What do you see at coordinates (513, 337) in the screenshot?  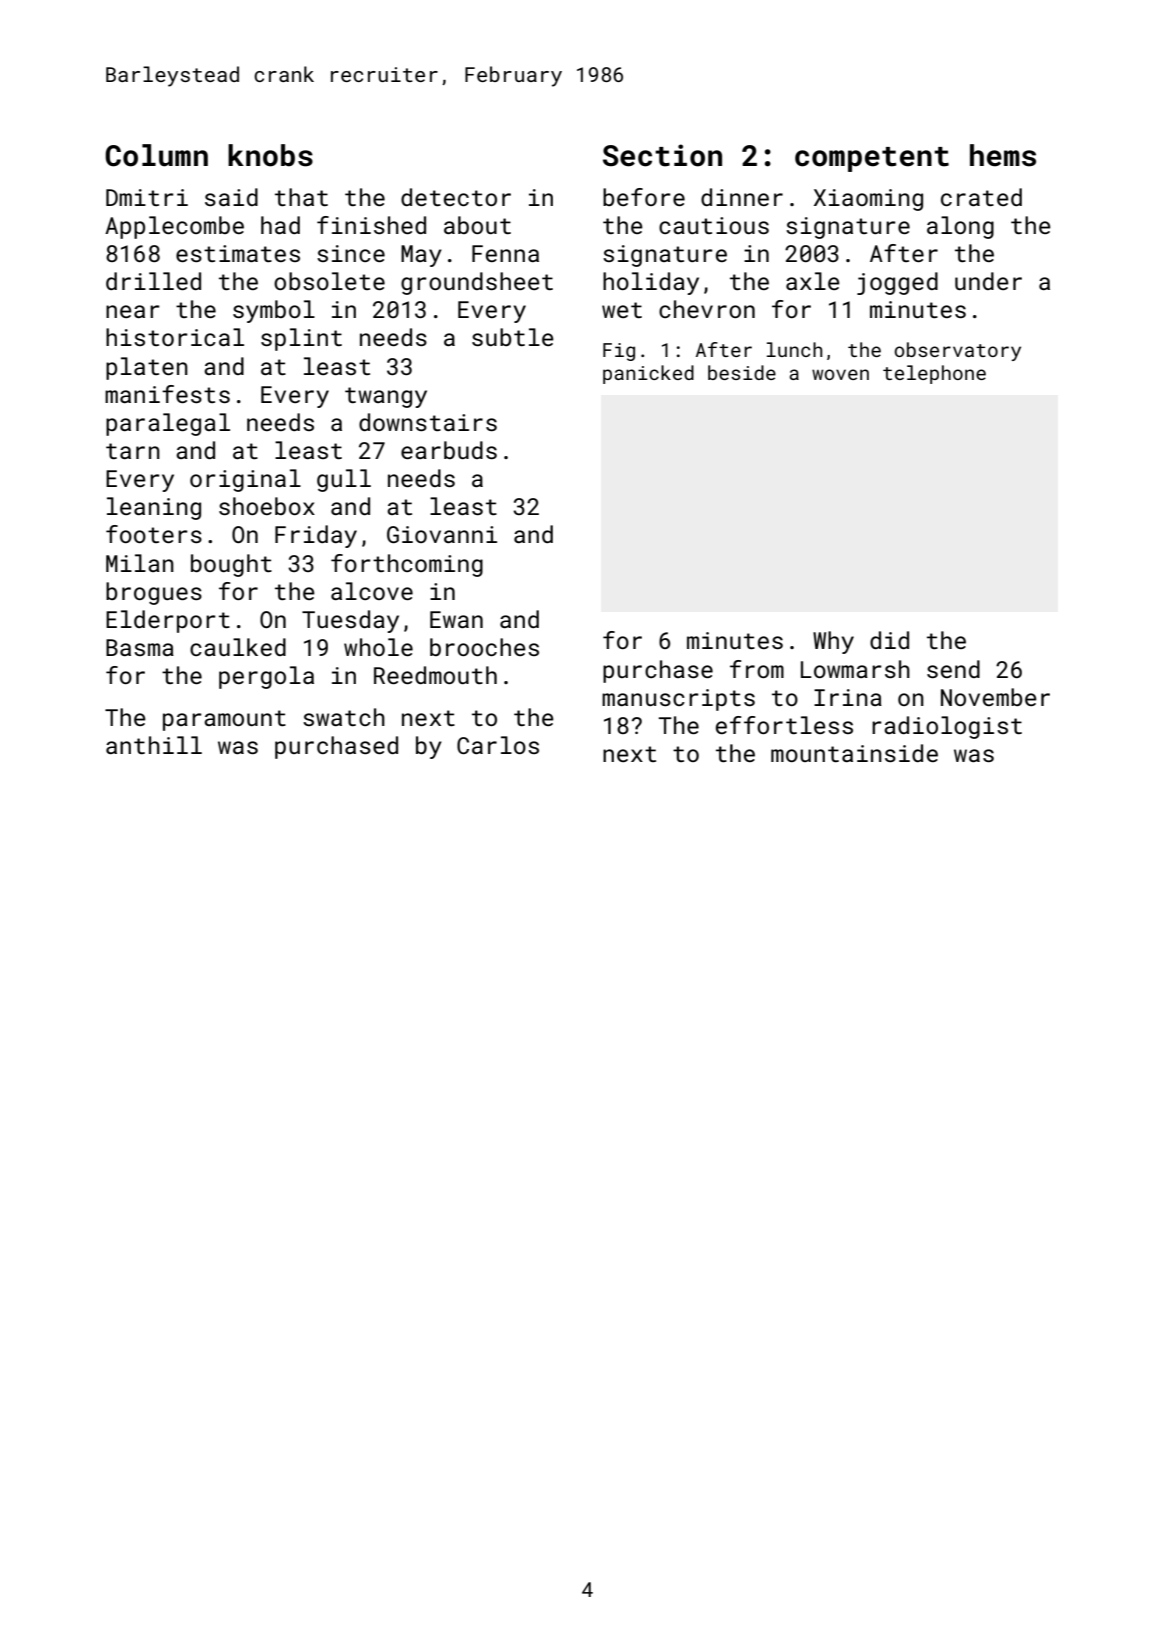 I see `subtle` at bounding box center [513, 337].
